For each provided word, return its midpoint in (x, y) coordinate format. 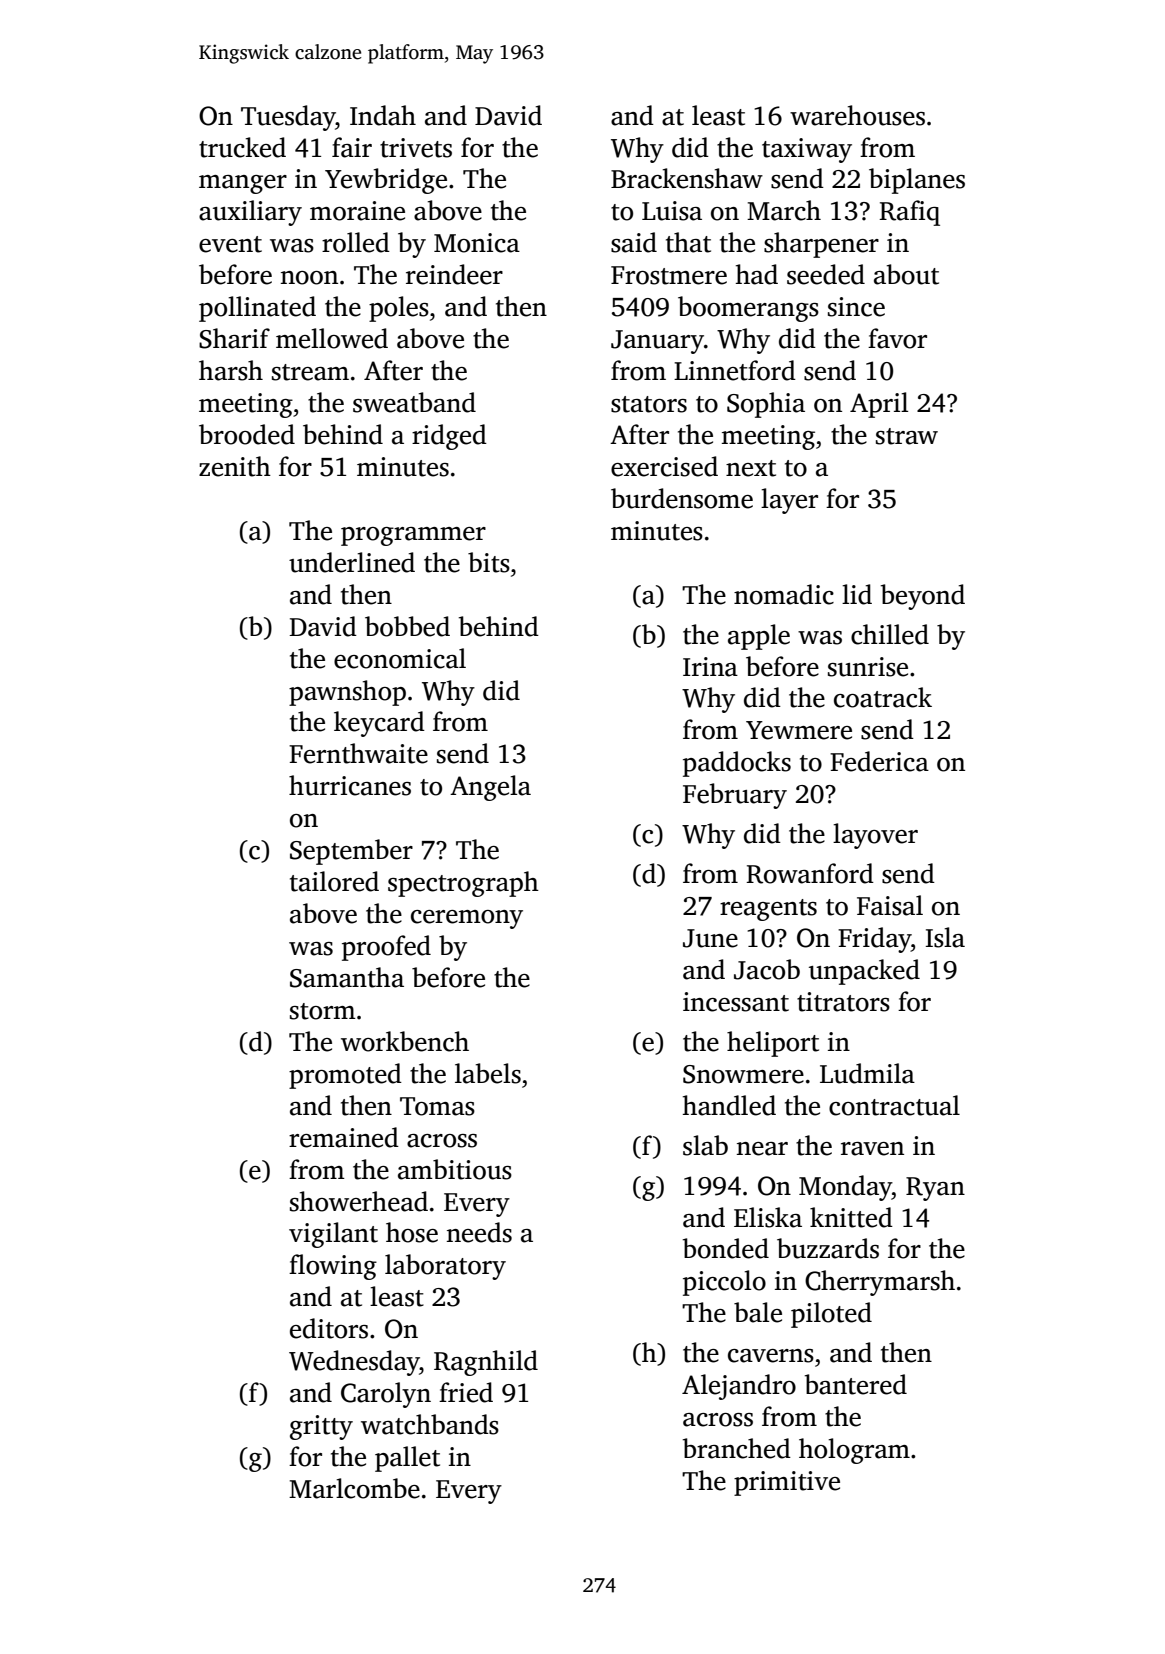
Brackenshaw (687, 178)
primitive (787, 1483)
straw (907, 436)
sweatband (414, 402)
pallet (407, 1459)
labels (488, 1073)
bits (489, 562)
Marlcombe (354, 1488)
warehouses (857, 115)
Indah (383, 115)
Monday (845, 1188)
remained (344, 1137)
